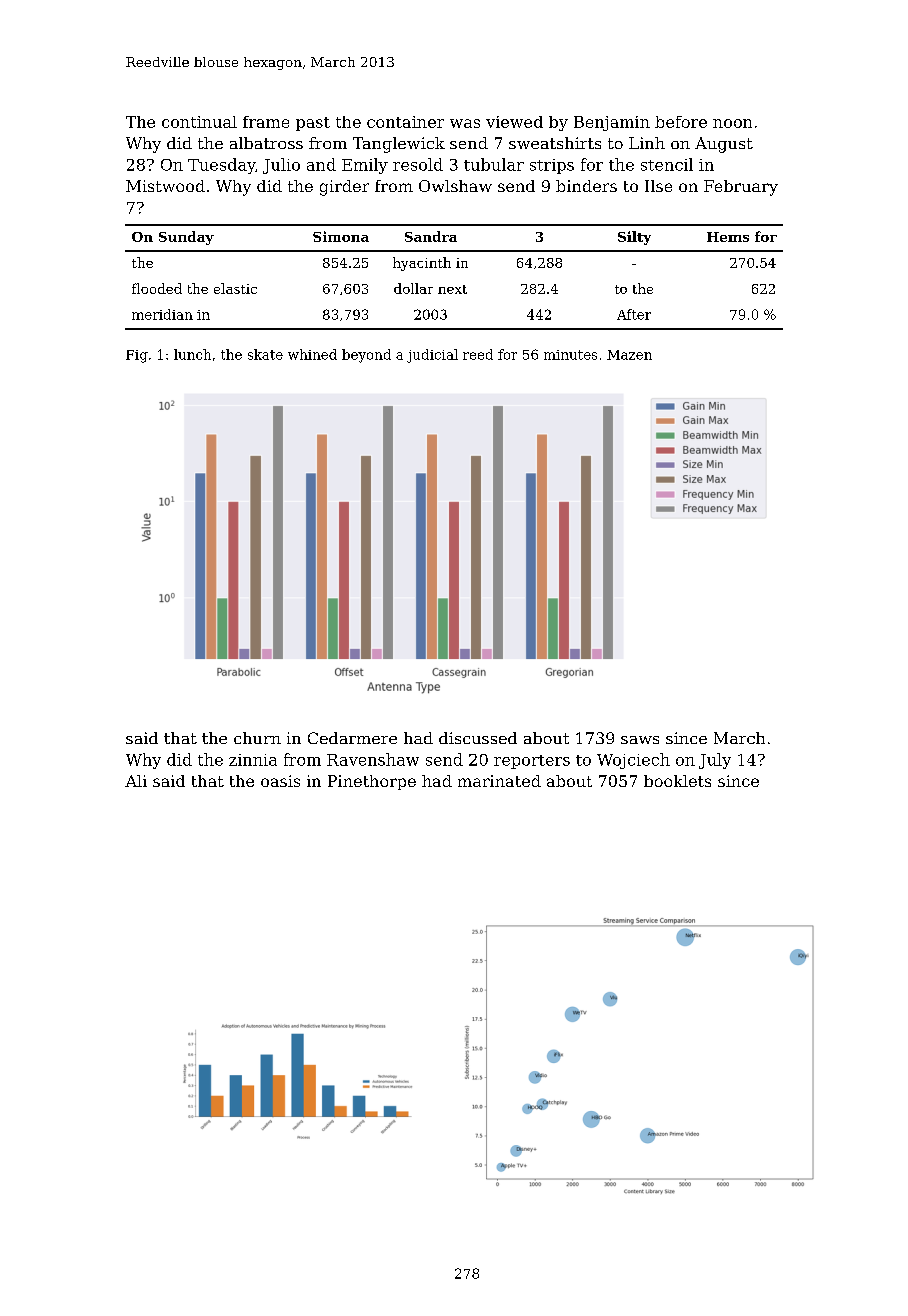 This document has height=1316, width=908. Describe the element at coordinates (478, 738) in the document. I see `discussed` at that location.
